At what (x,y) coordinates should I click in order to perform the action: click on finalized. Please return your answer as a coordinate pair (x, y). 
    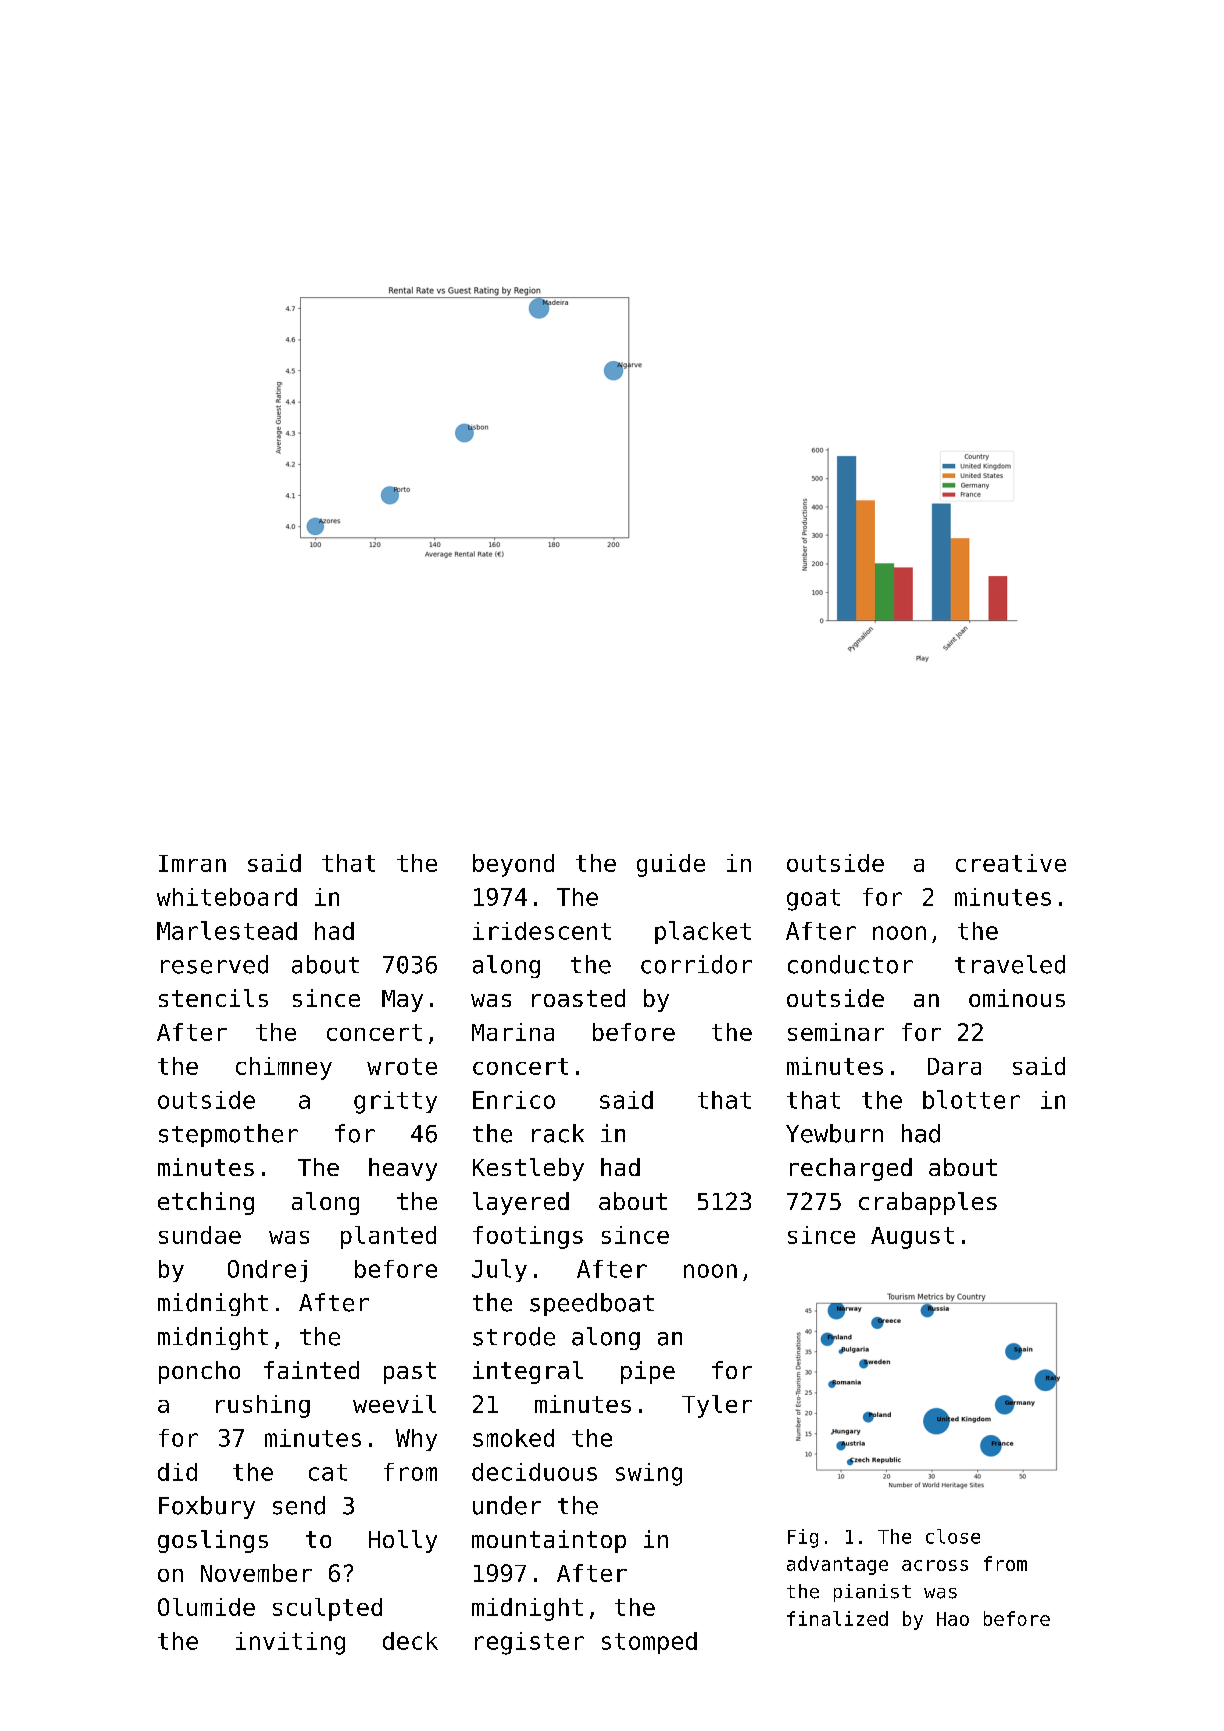
    Looking at the image, I should click on (837, 1618).
